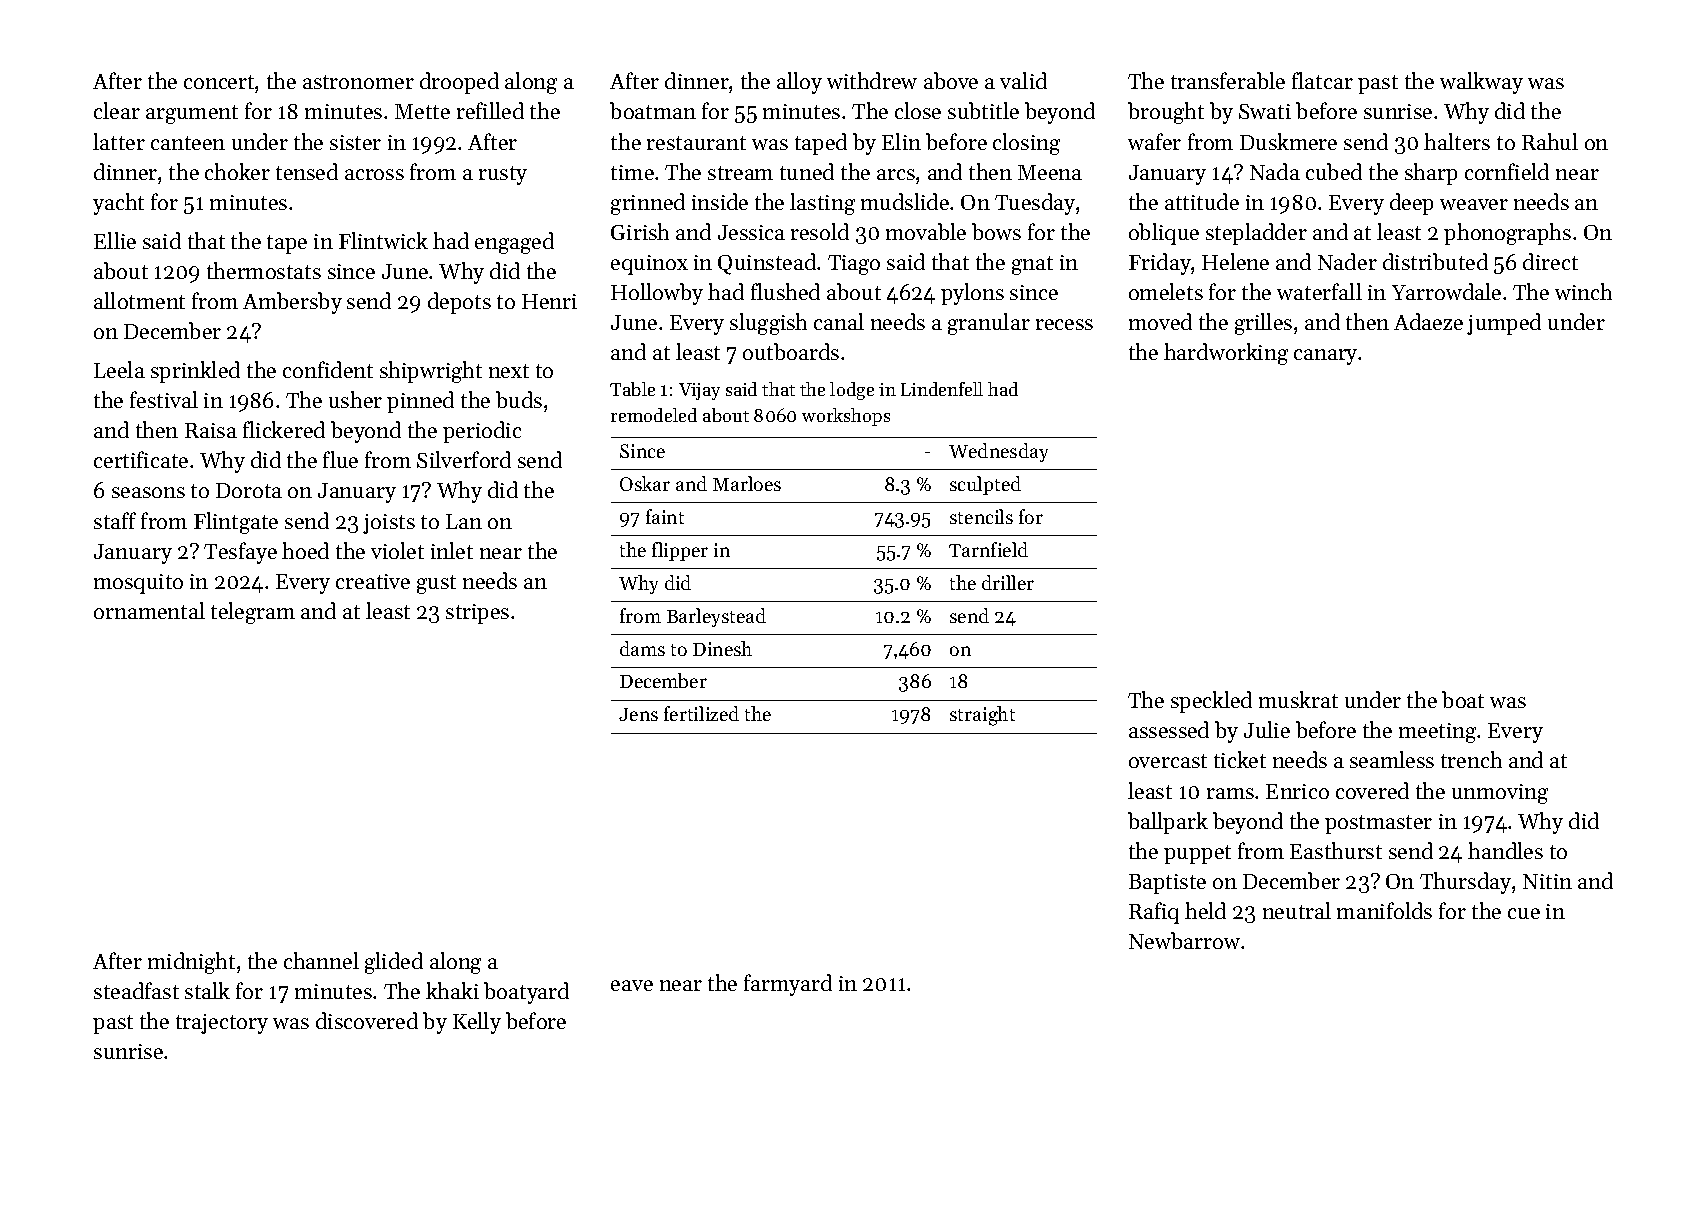  I want to click on canary, so click(1326, 357).
